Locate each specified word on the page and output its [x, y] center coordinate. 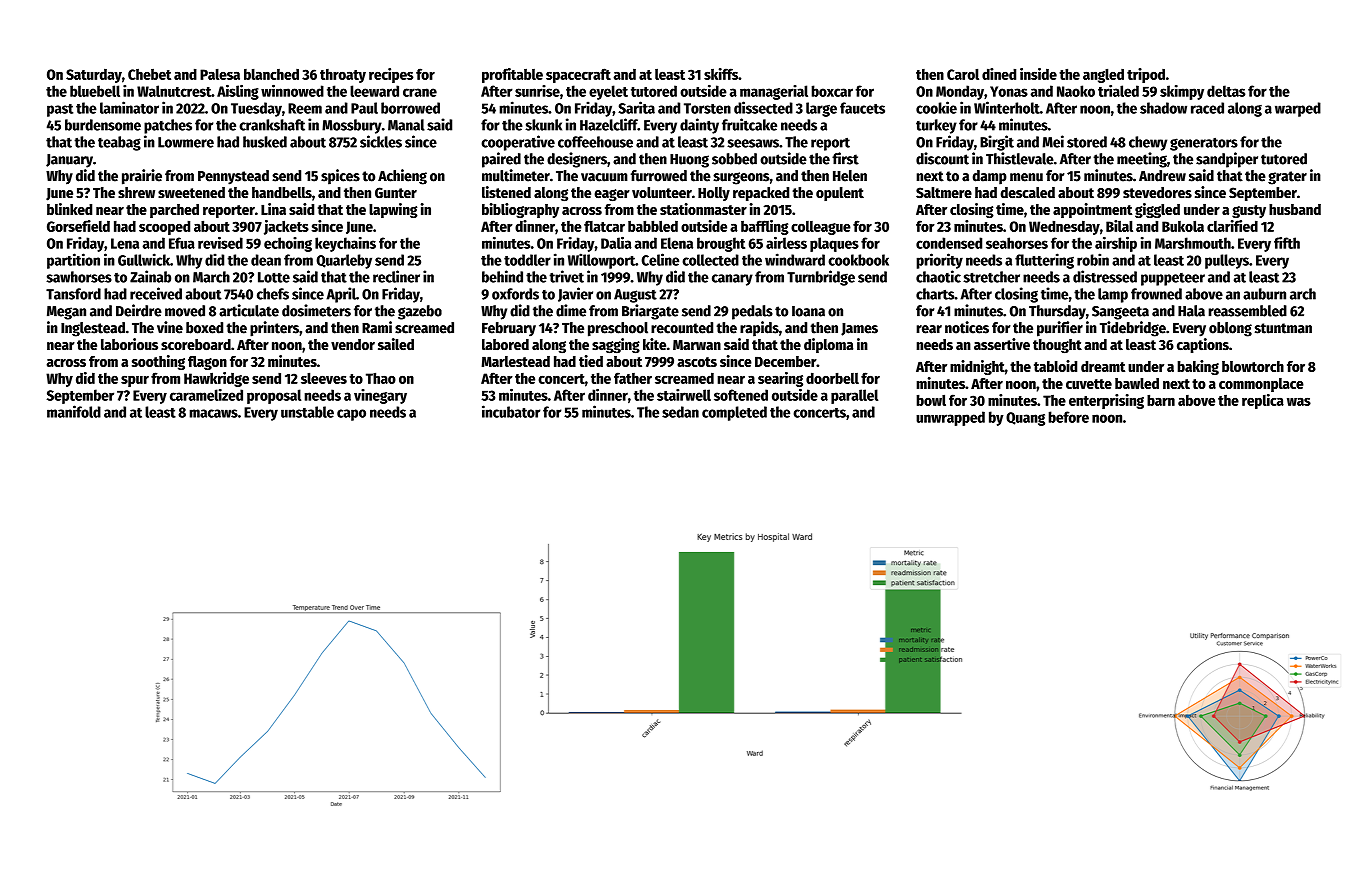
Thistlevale [1020, 158]
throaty [343, 76]
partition [73, 261]
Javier [575, 294]
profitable [512, 75]
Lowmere [186, 142]
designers [577, 160]
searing [780, 379]
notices [967, 327]
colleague [821, 228]
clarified [1232, 226]
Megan [66, 313]
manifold [74, 411]
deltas [1226, 91]
